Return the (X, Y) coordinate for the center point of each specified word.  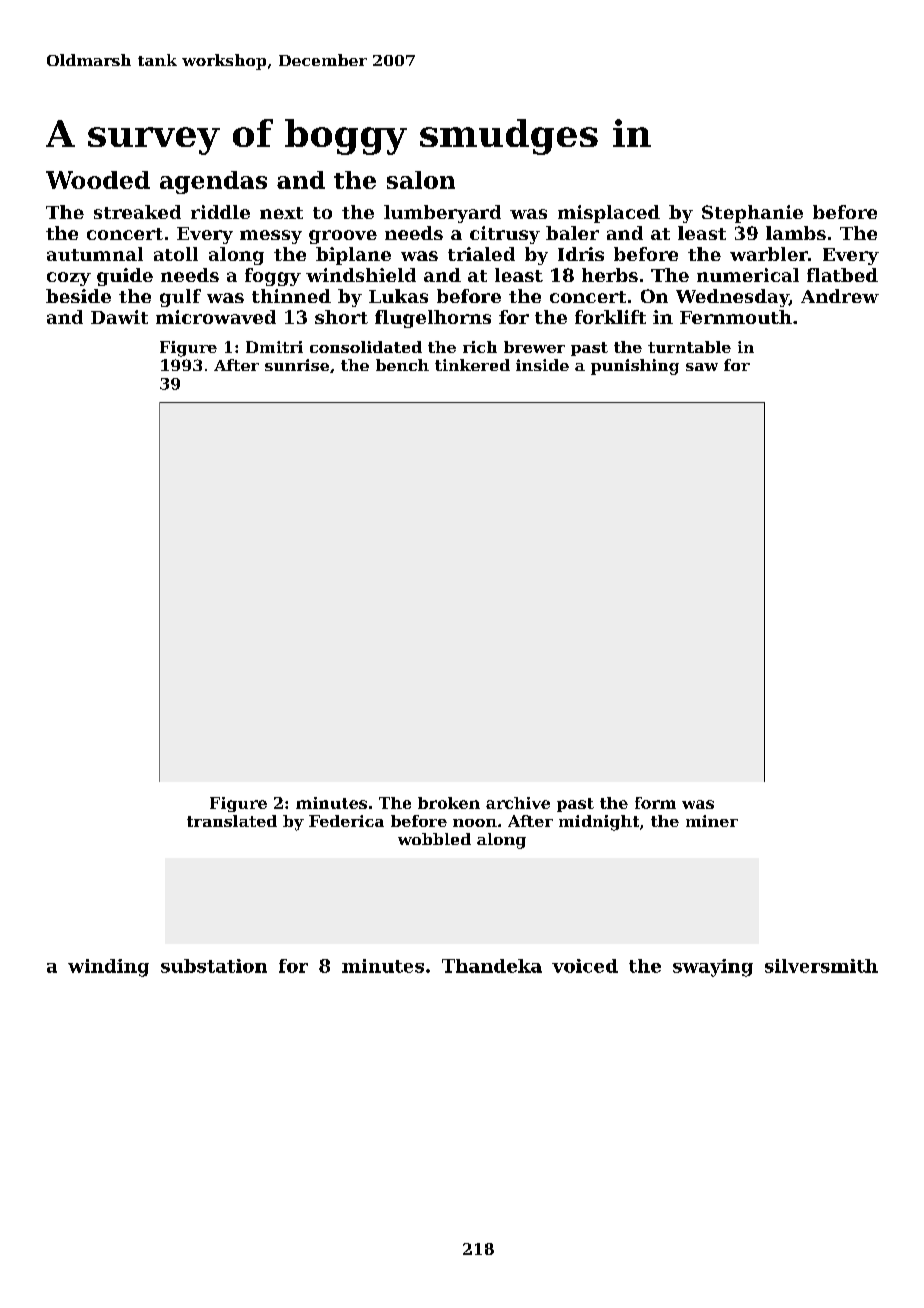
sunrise (297, 365)
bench (402, 365)
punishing (635, 367)
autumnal (95, 254)
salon (421, 180)
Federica (346, 821)
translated (232, 821)
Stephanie (752, 214)
